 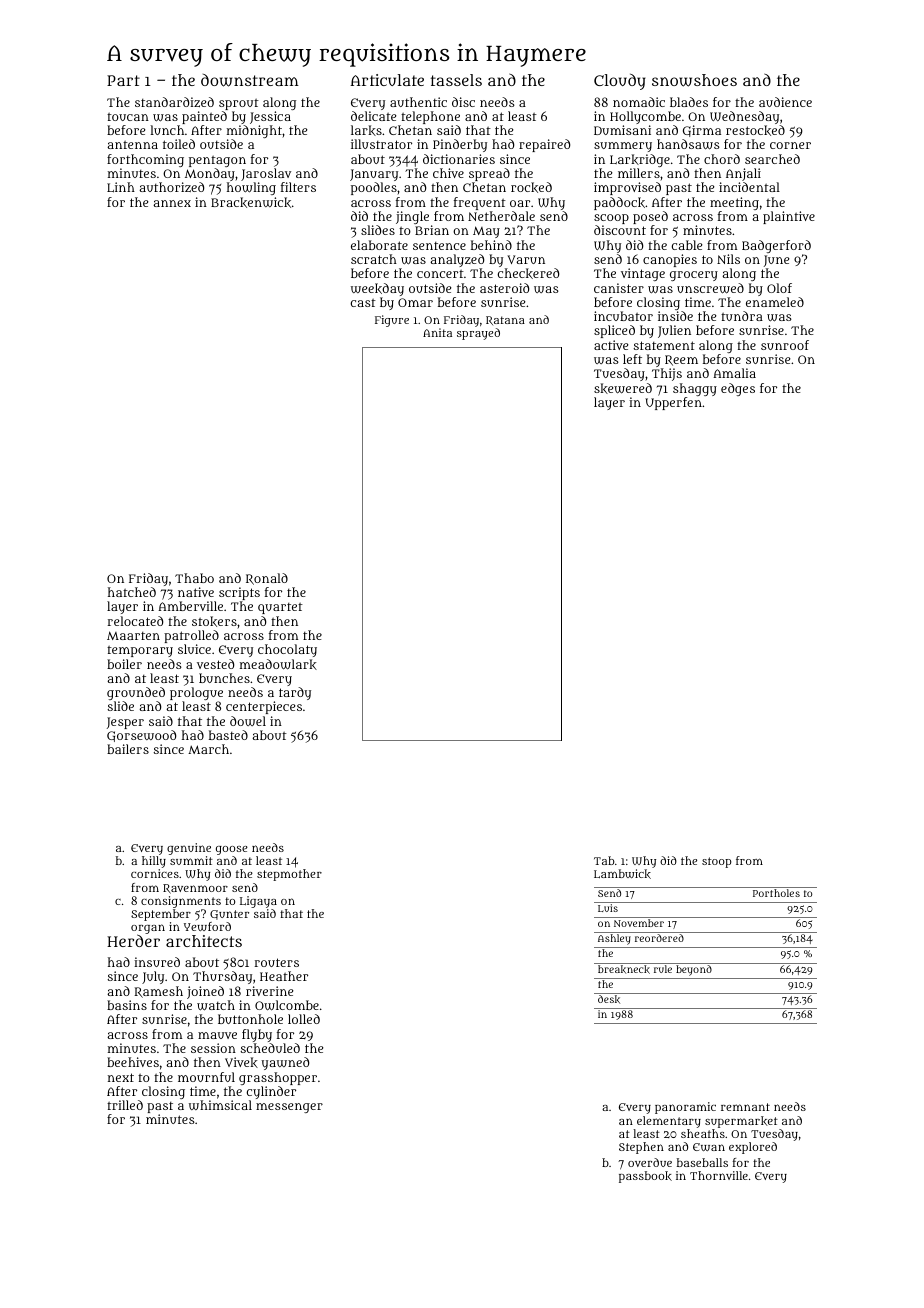 What do you see at coordinates (304, 1019) in the page?
I see `lolled` at bounding box center [304, 1019].
